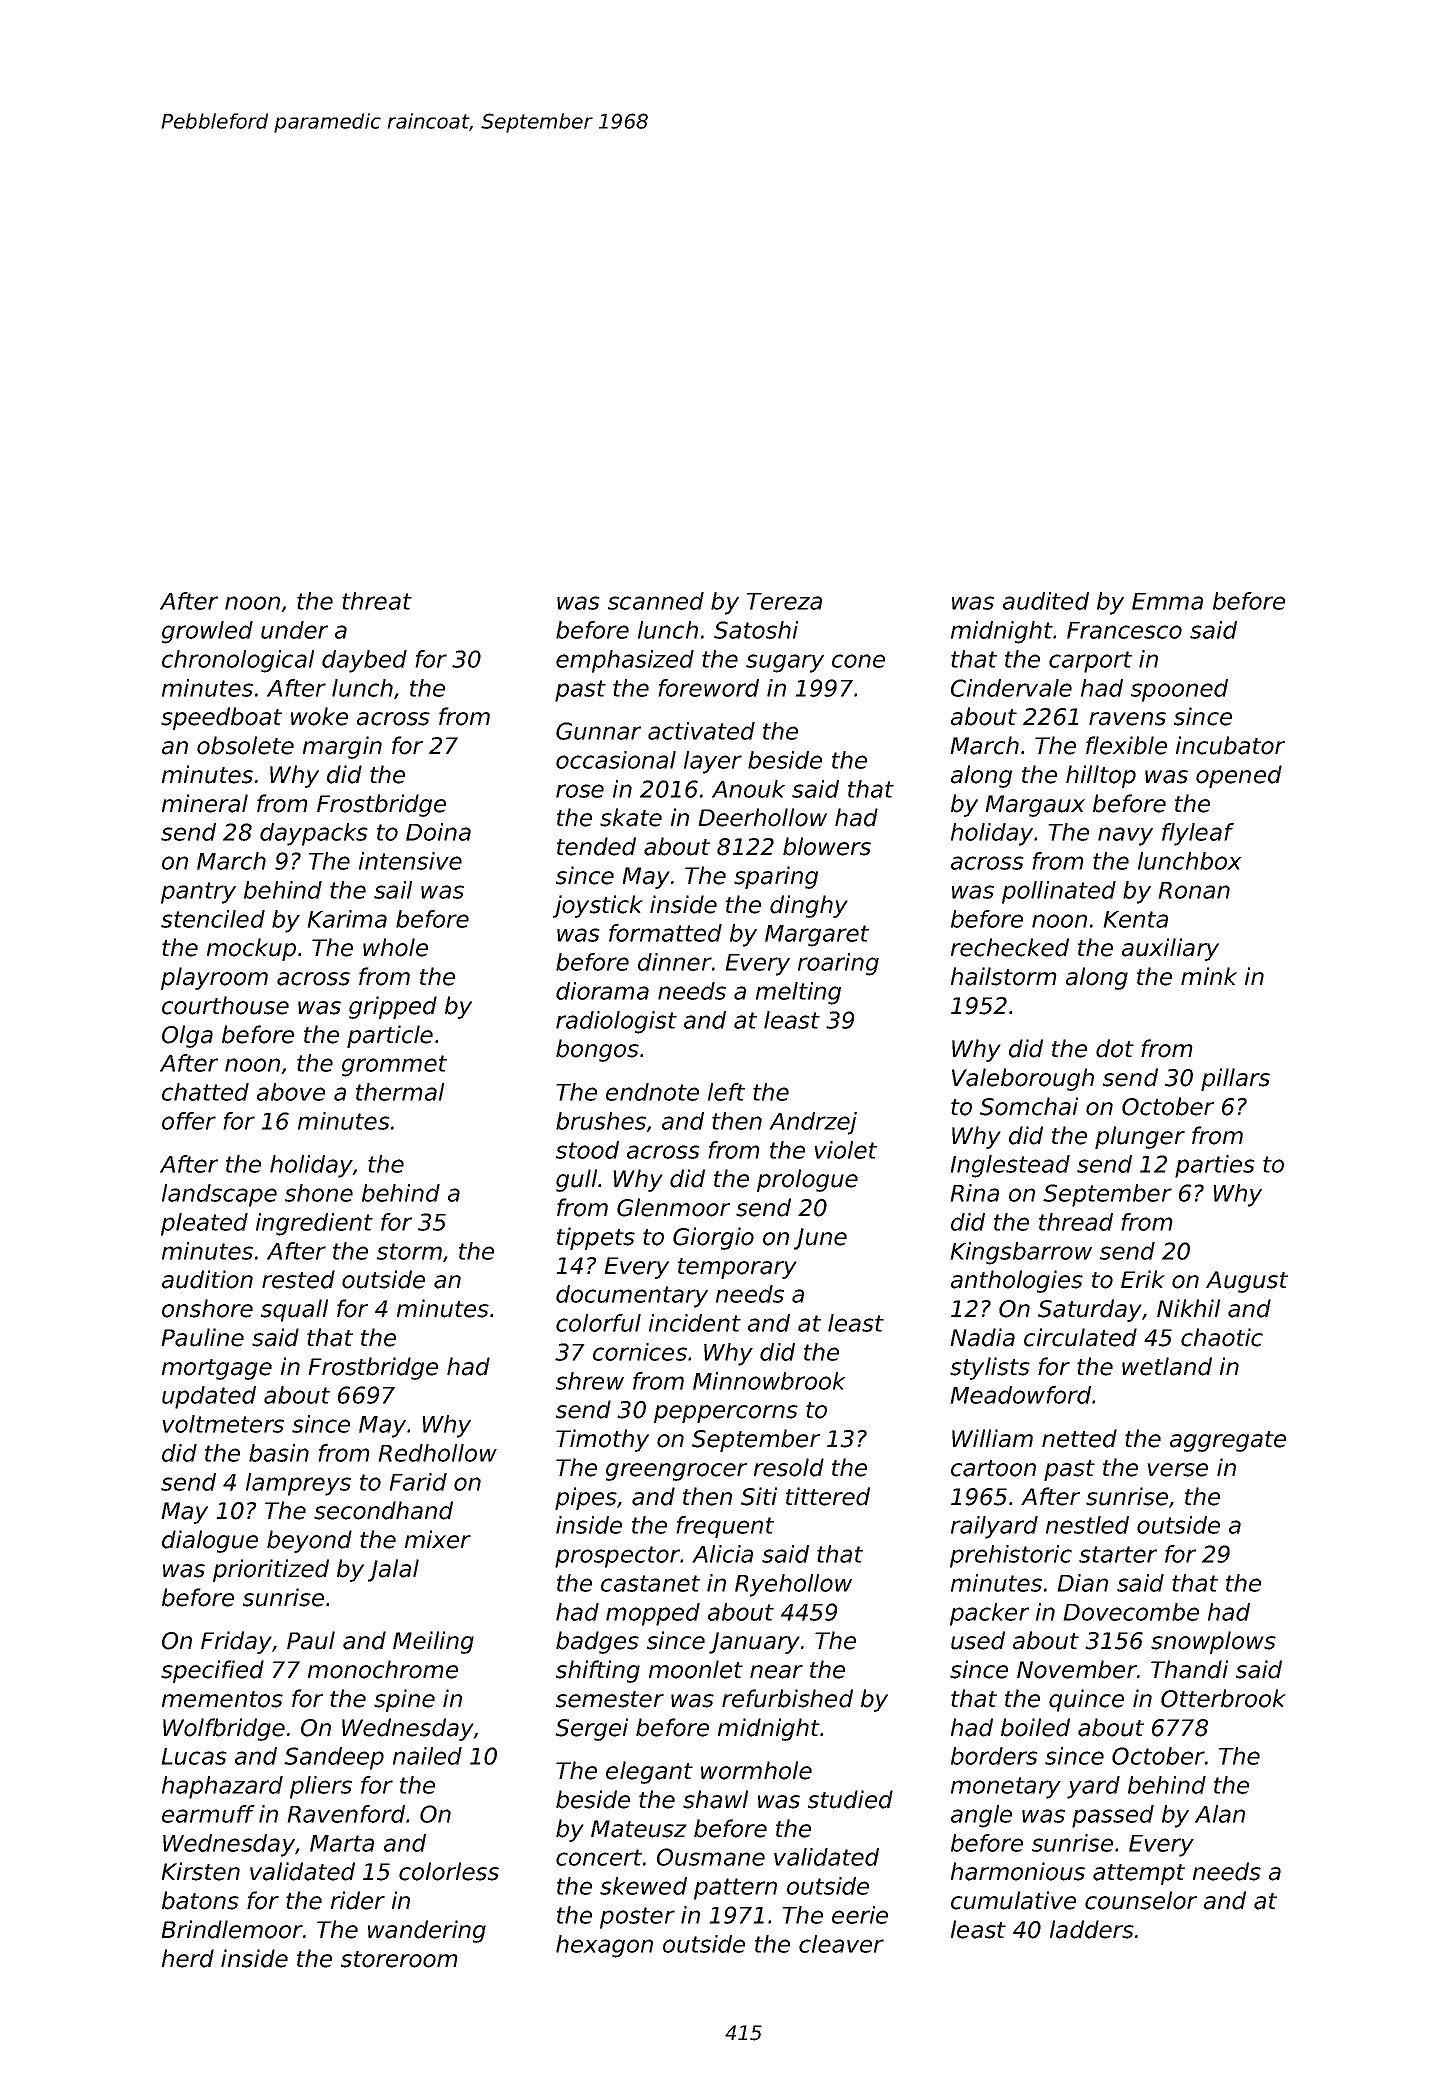  I want to click on skate, so click(631, 817).
